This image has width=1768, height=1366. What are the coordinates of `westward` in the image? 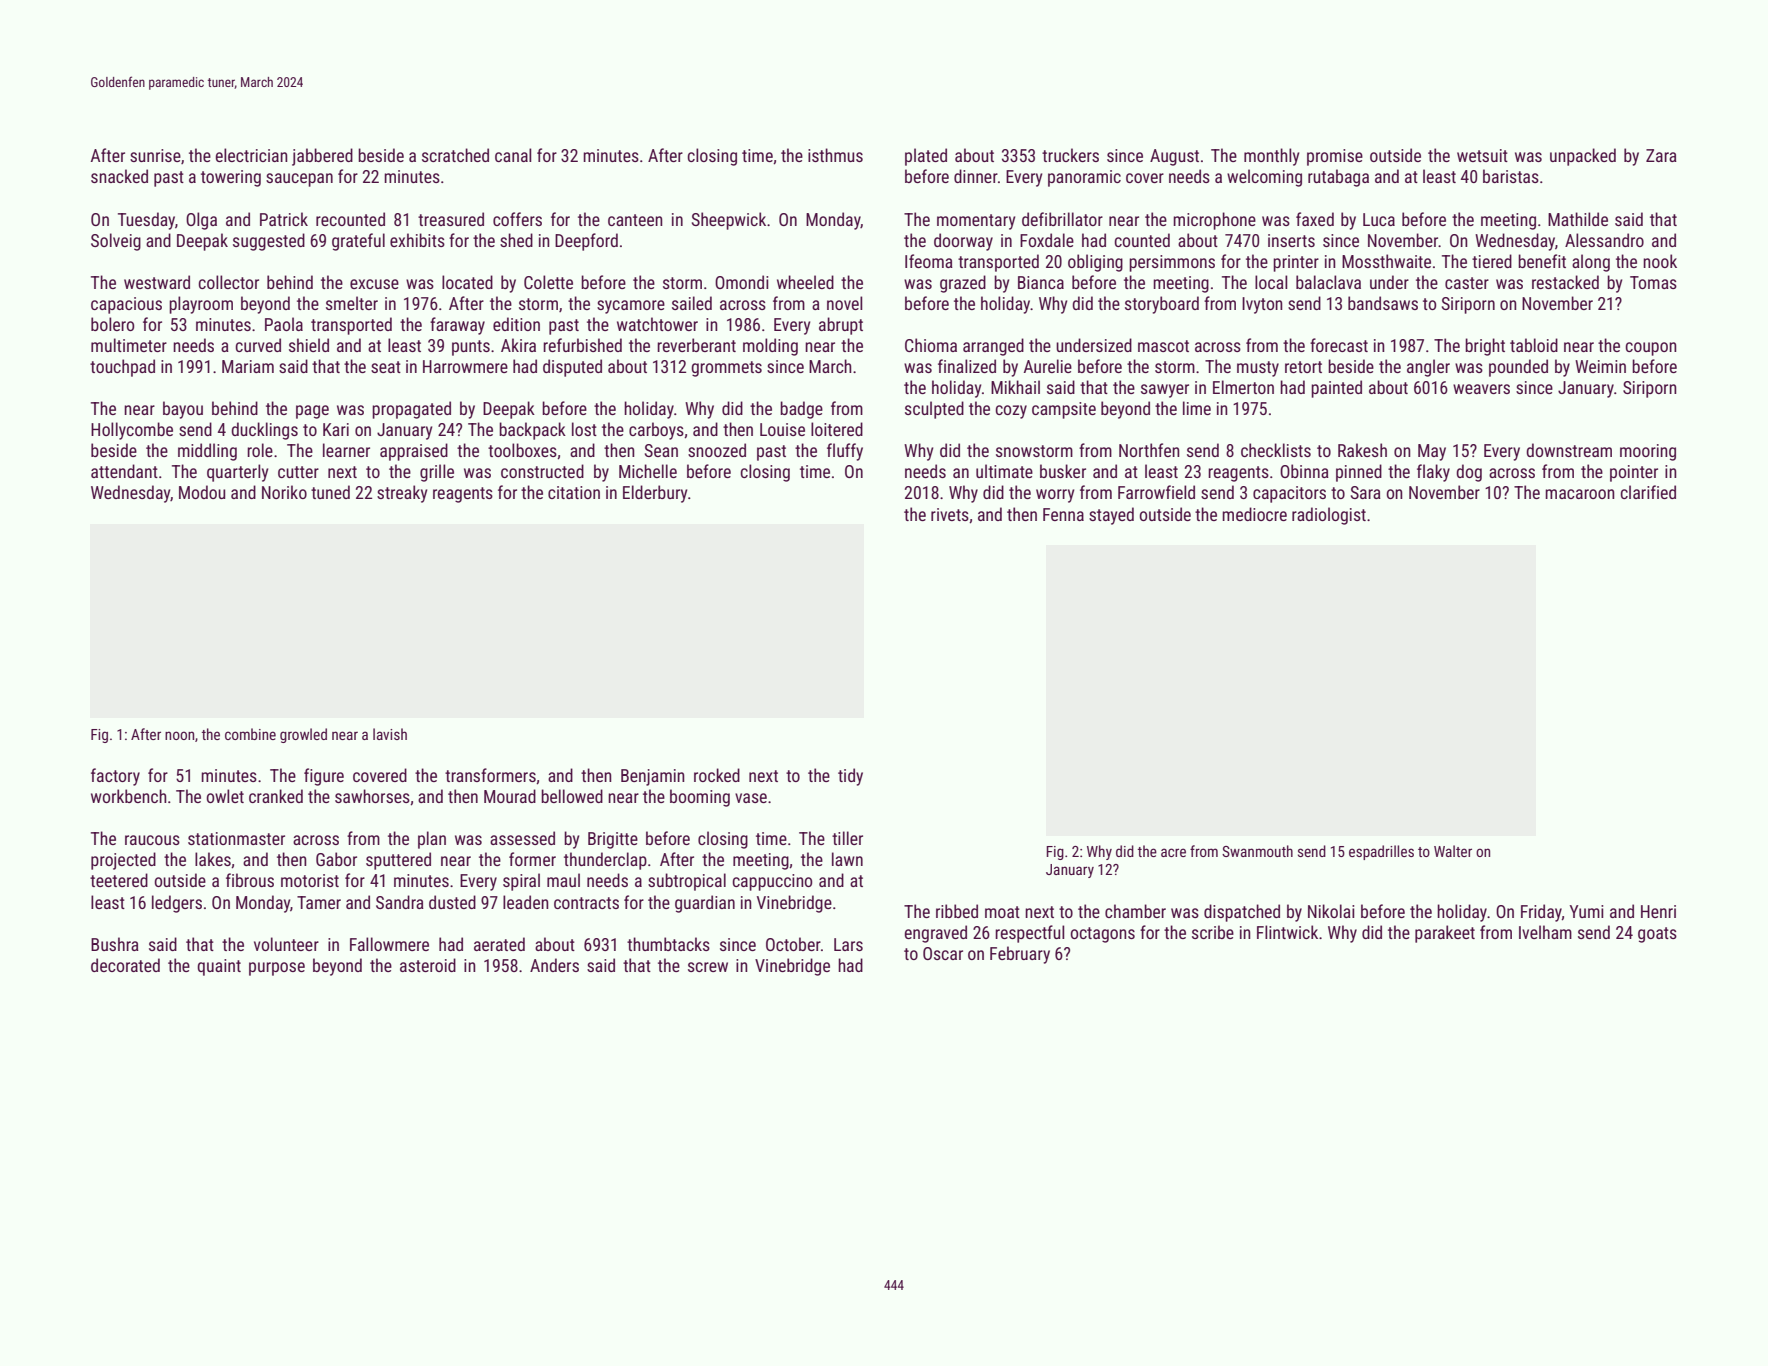 It's located at (157, 282).
